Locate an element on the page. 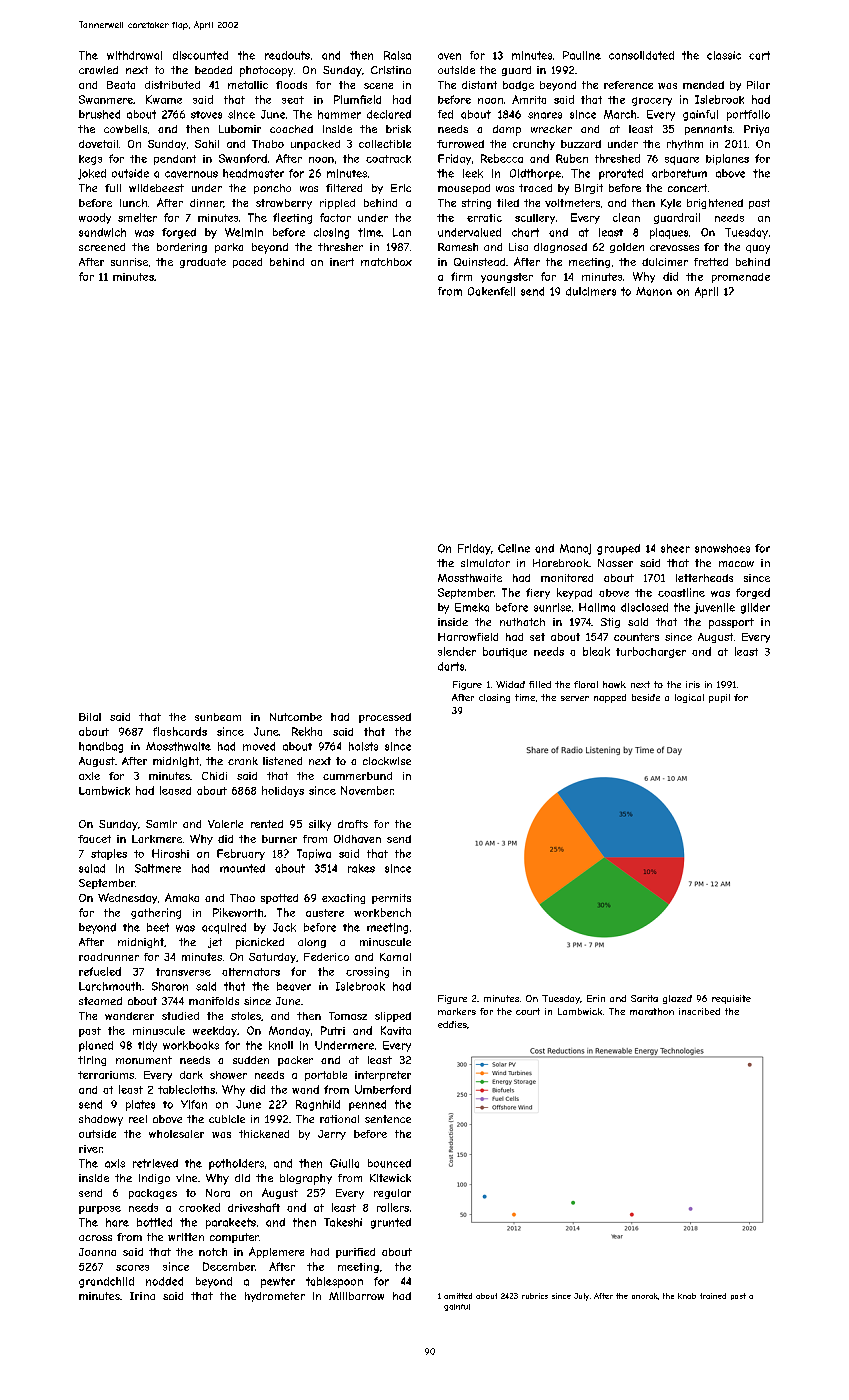  cart is located at coordinates (759, 55).
